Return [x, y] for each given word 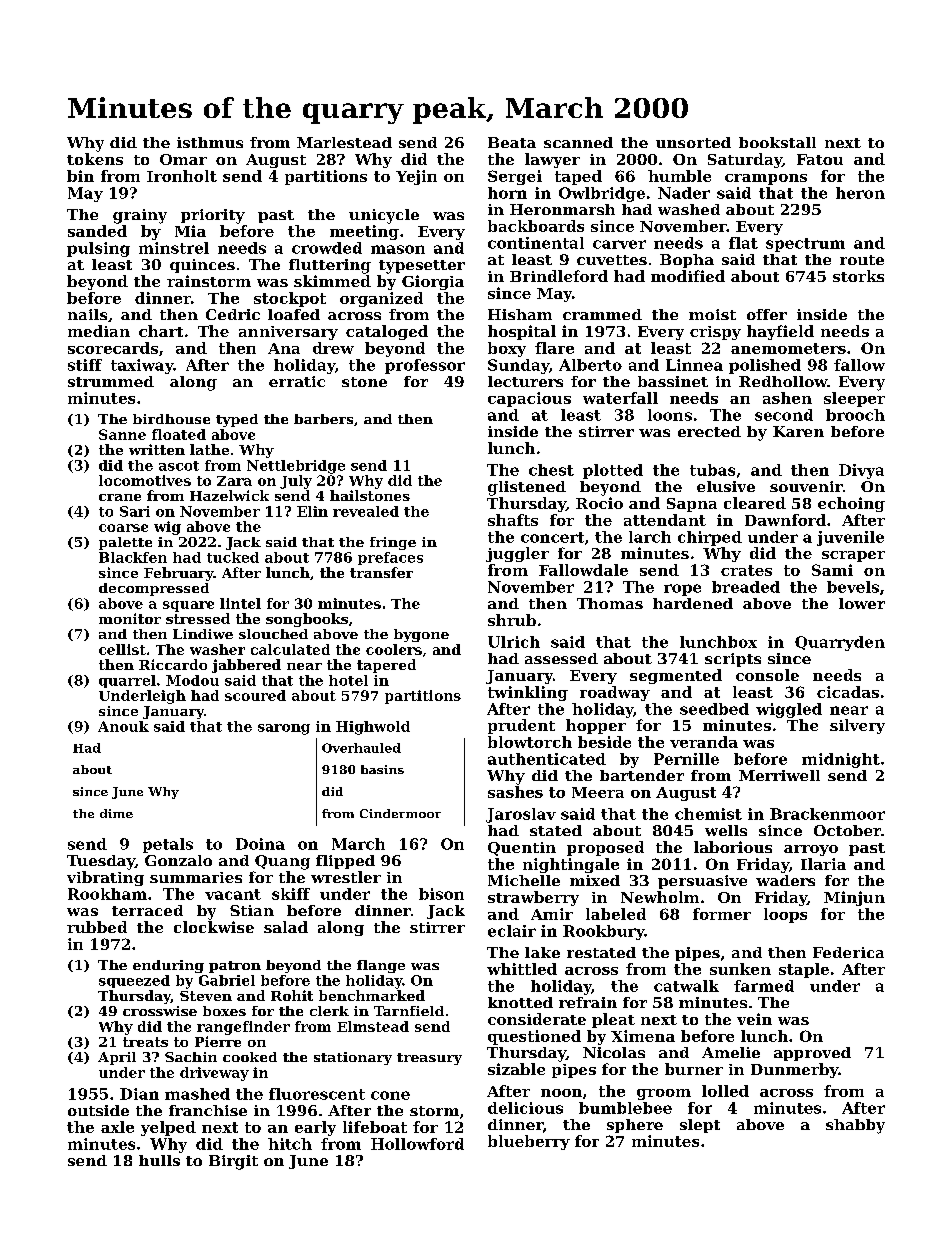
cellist [122, 649]
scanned [578, 142]
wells [726, 830]
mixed [595, 880]
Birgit [233, 1162]
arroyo [811, 850]
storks [858, 276]
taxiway [142, 366]
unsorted [693, 142]
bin [80, 176]
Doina [260, 844]
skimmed [332, 281]
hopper [596, 726]
